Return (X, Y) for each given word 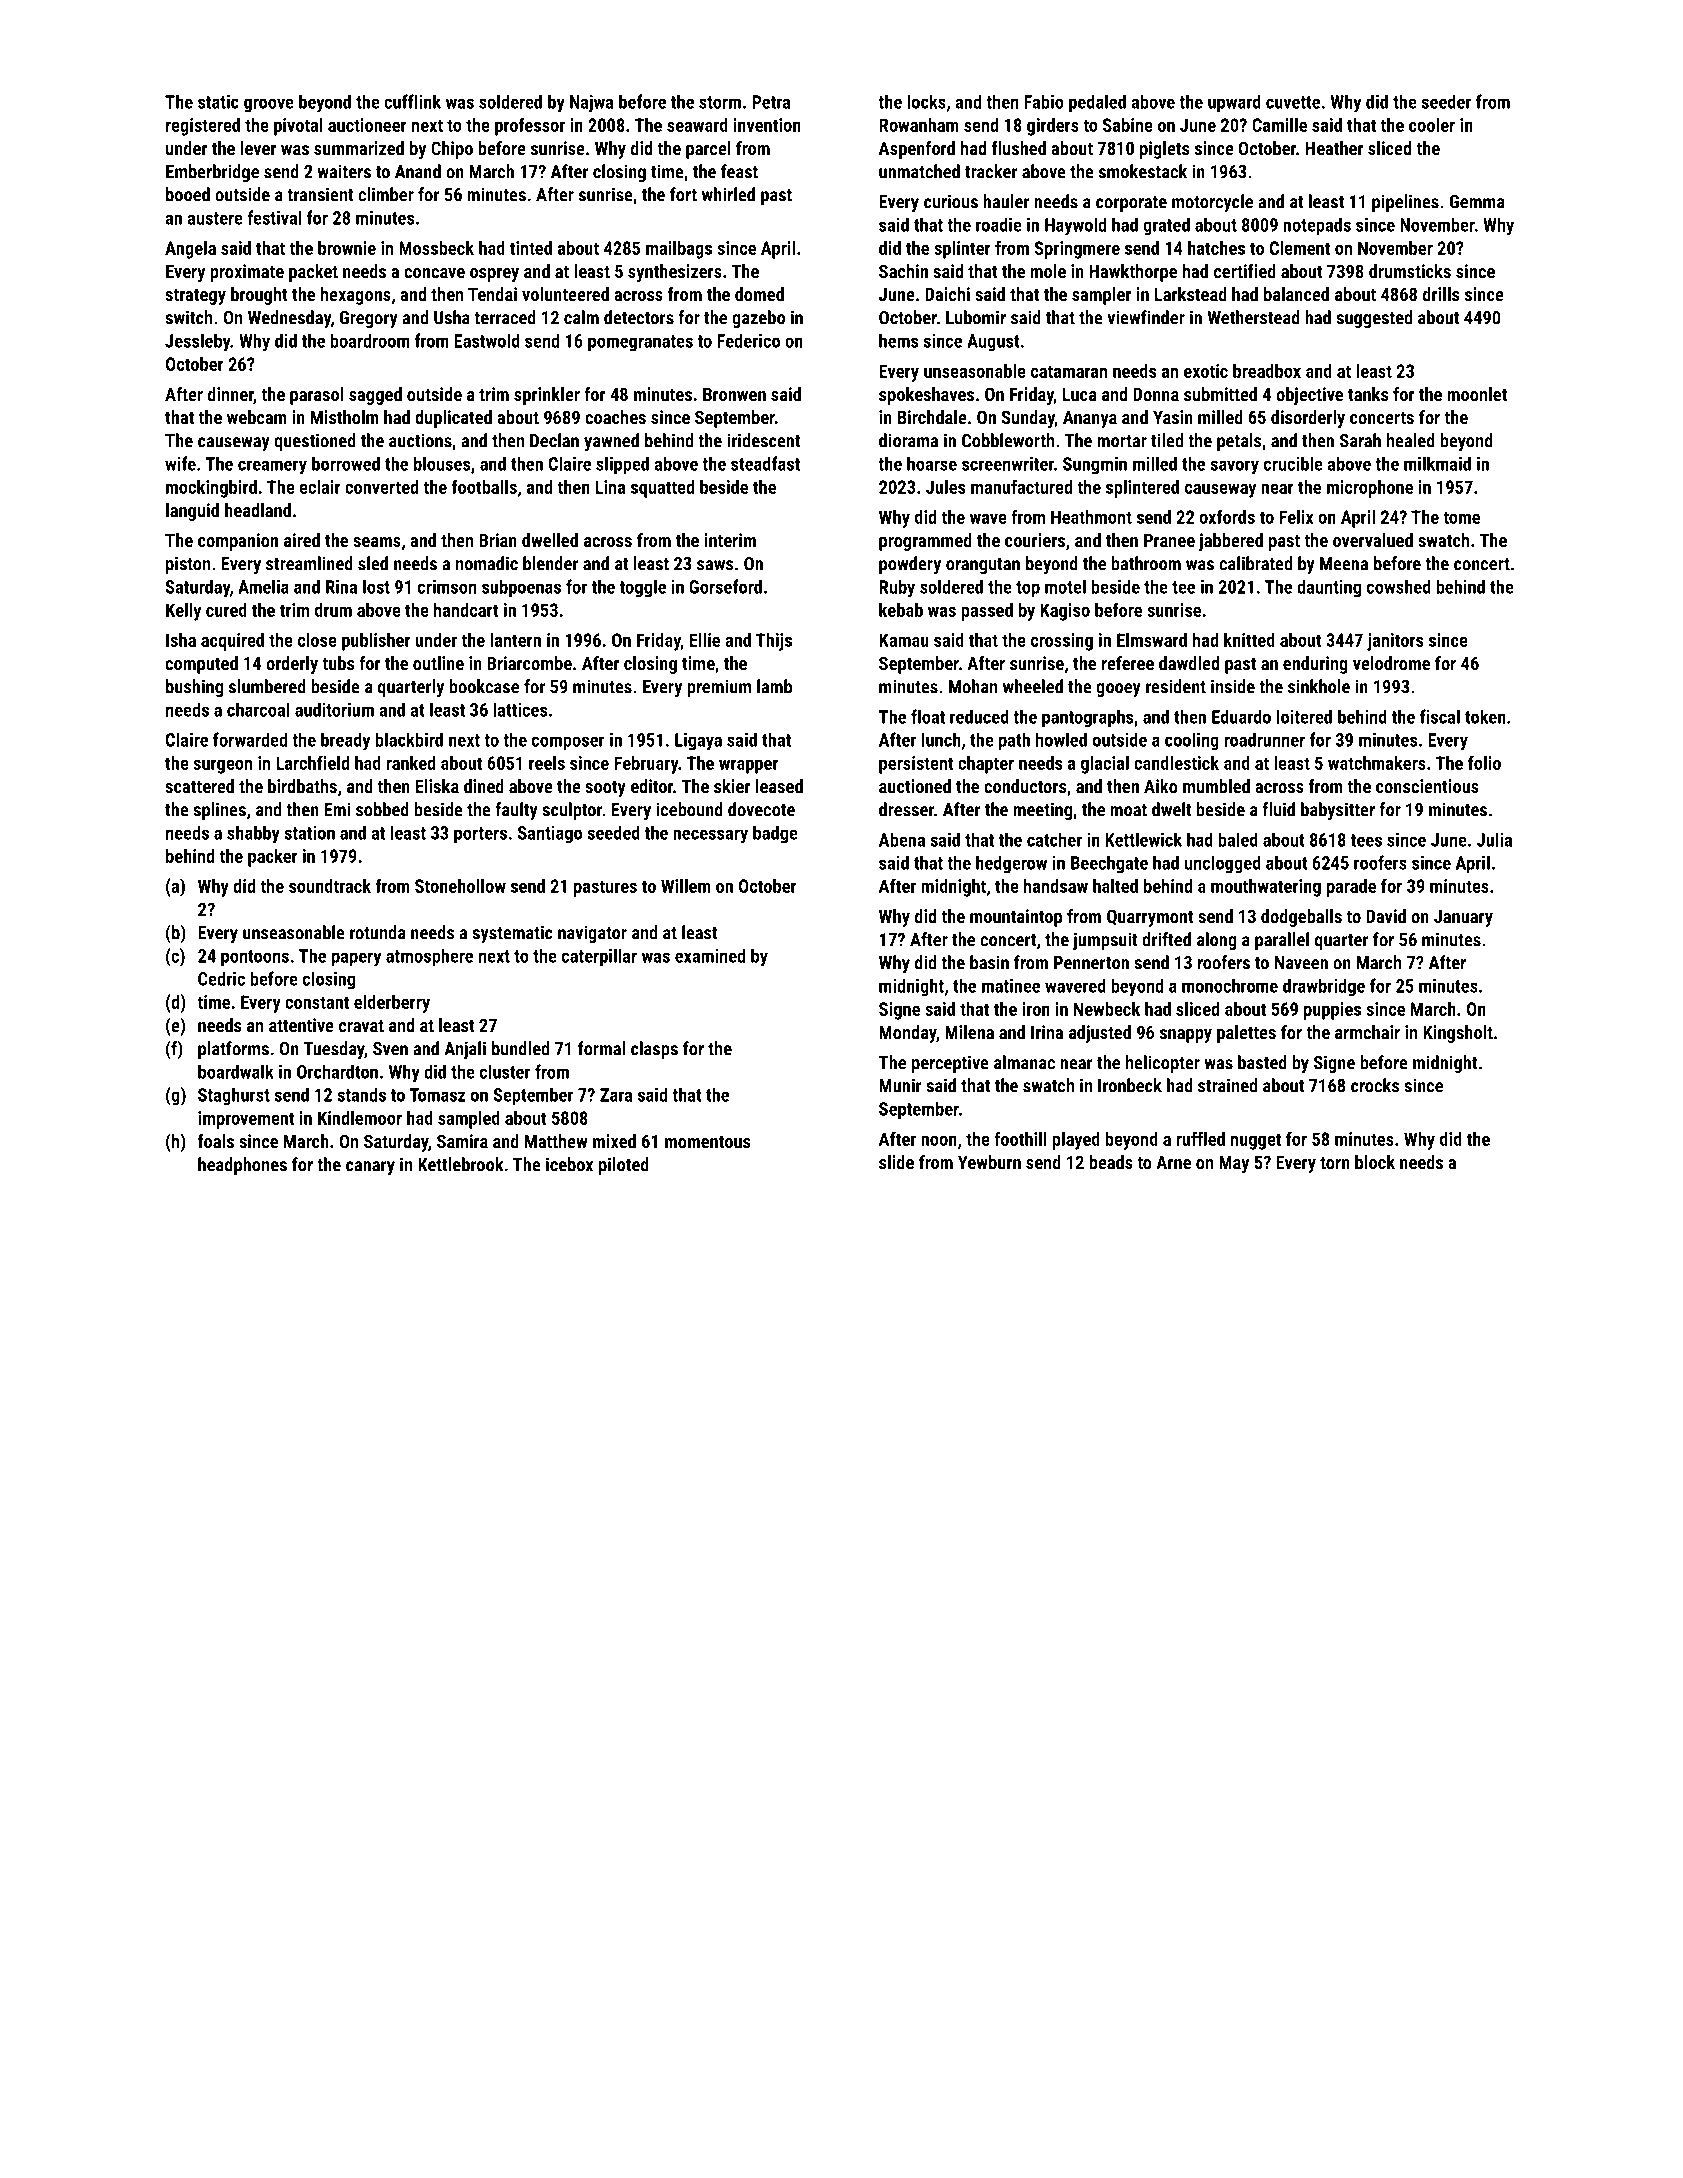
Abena (902, 839)
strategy (195, 297)
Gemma (1477, 202)
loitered (1304, 716)
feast (739, 171)
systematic (512, 934)
